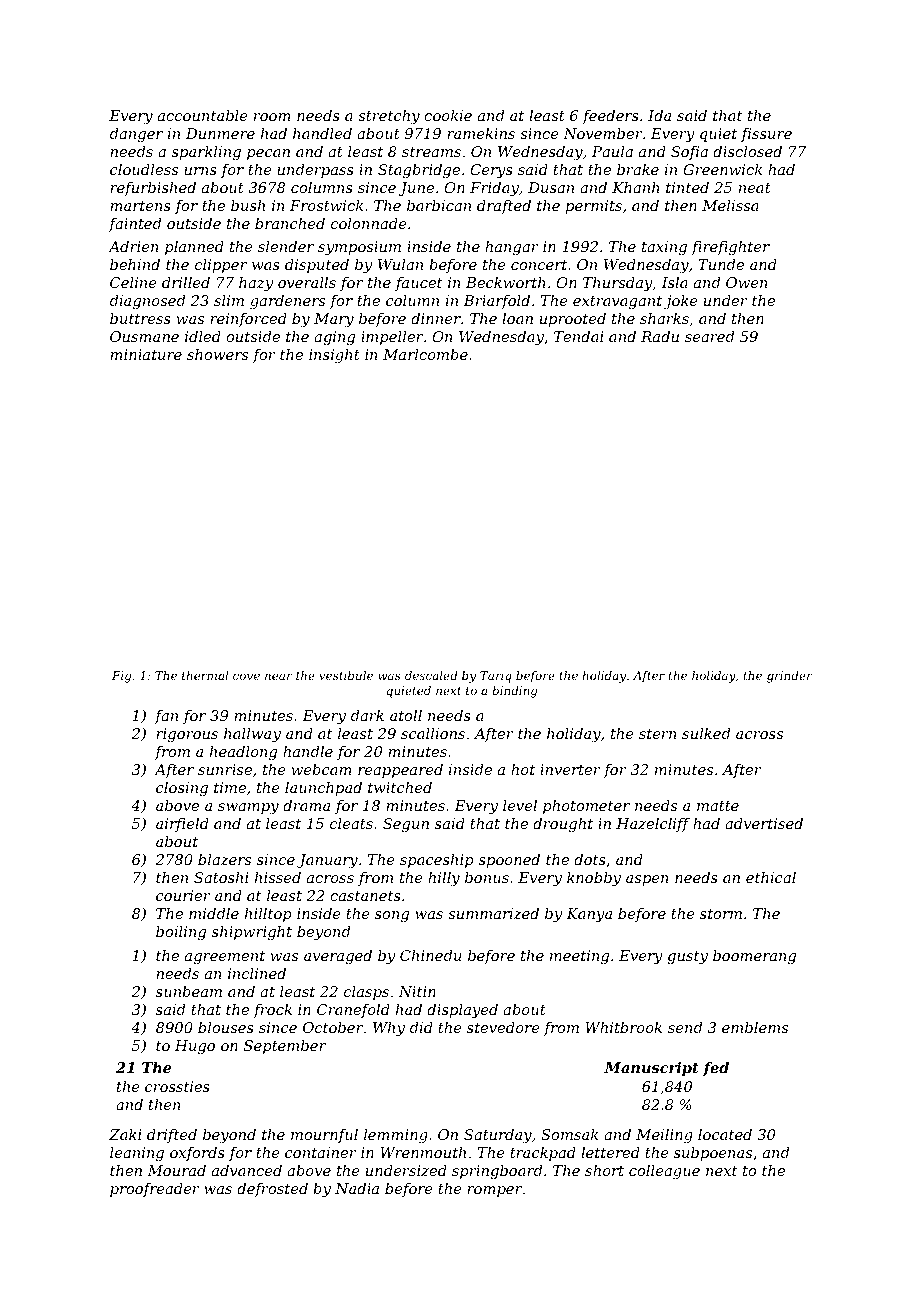 This page has height=1308, width=924. I want to click on proofreader, so click(155, 1190).
